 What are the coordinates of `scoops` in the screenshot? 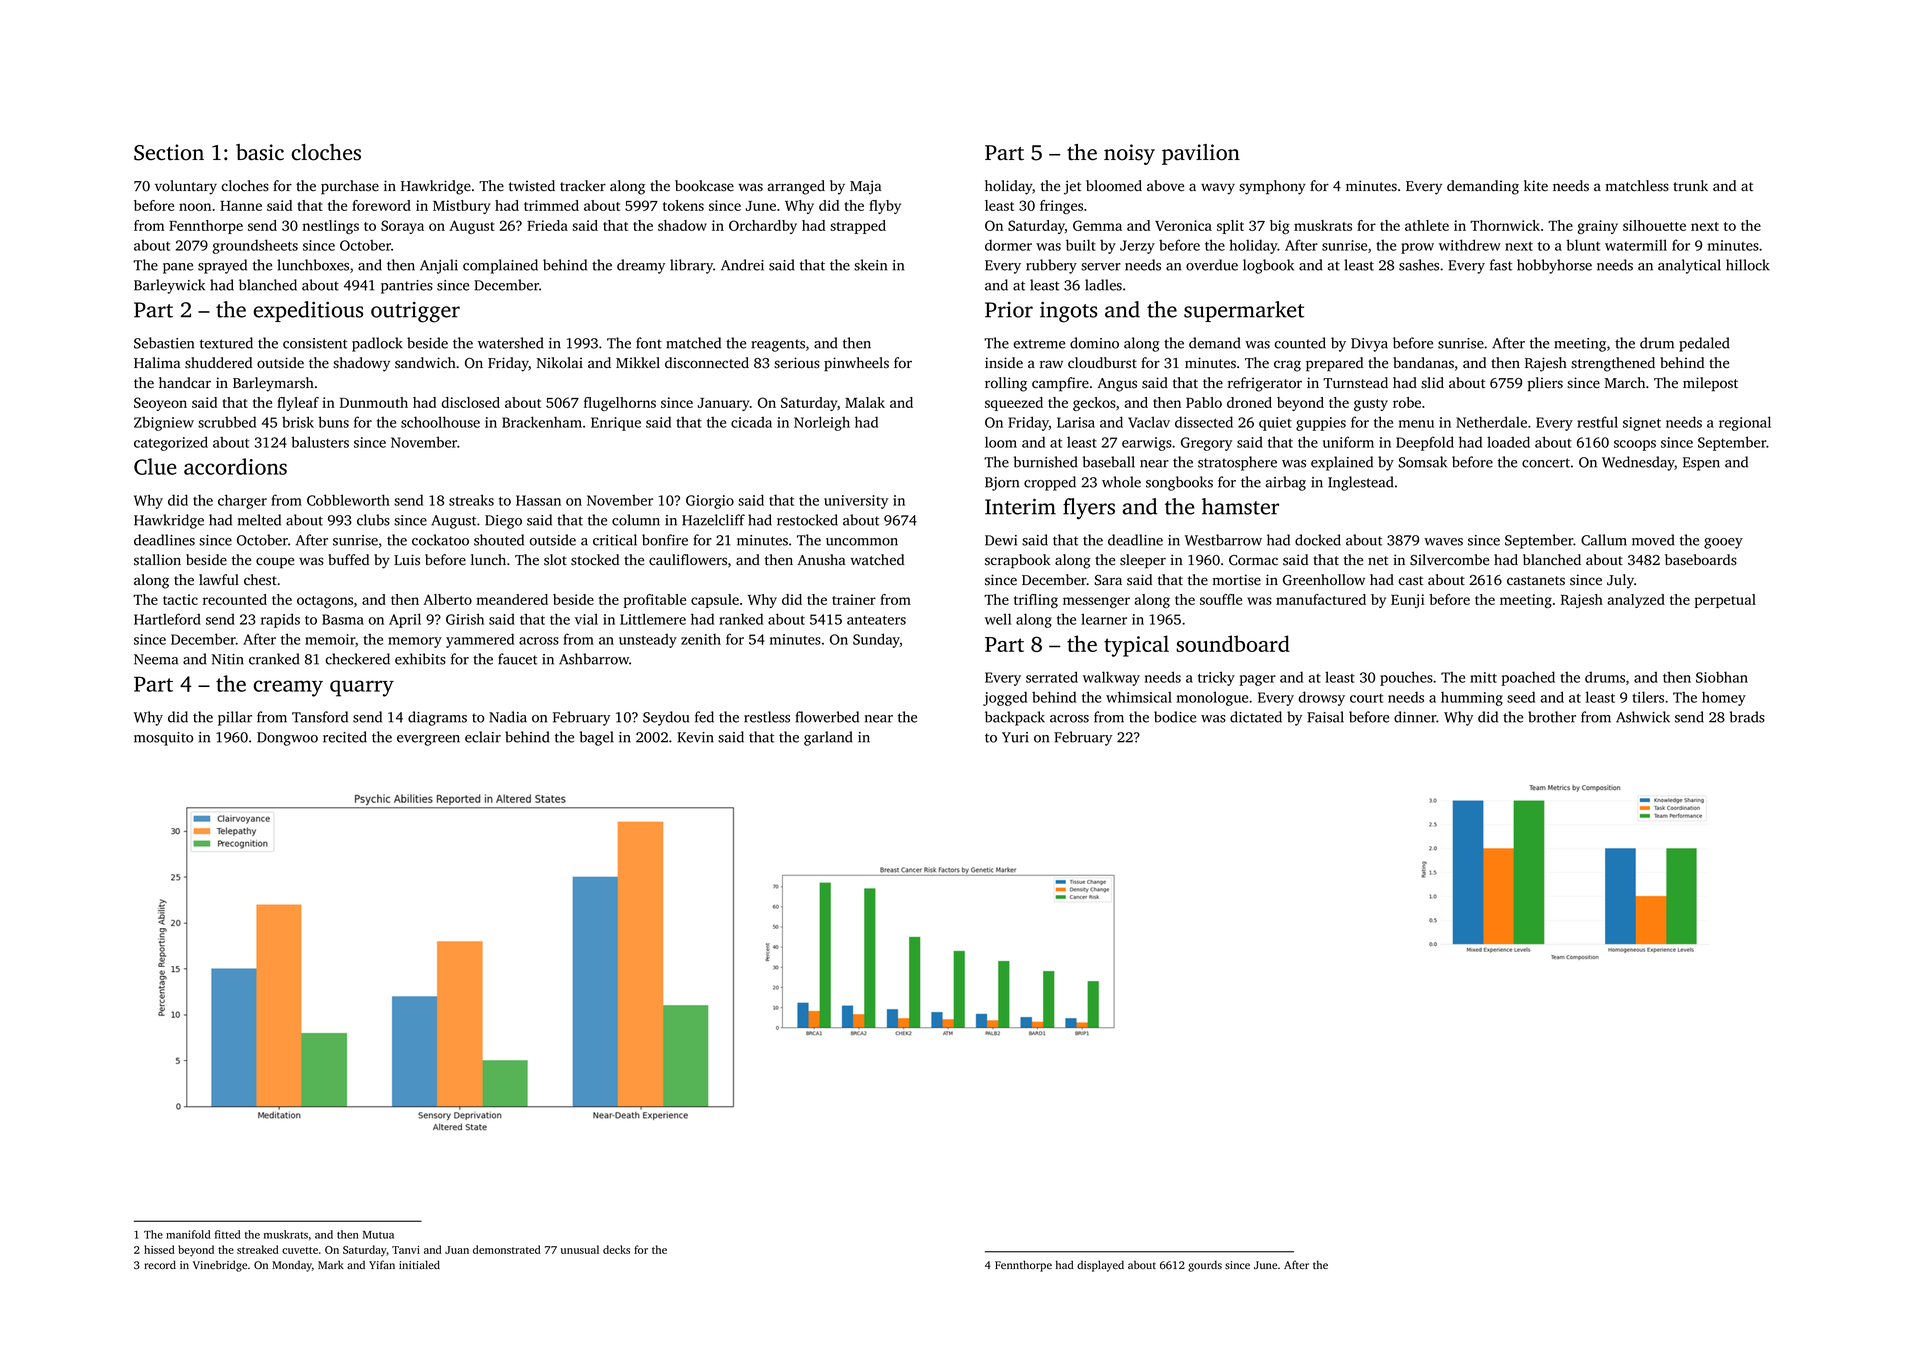 It's located at (1635, 445).
